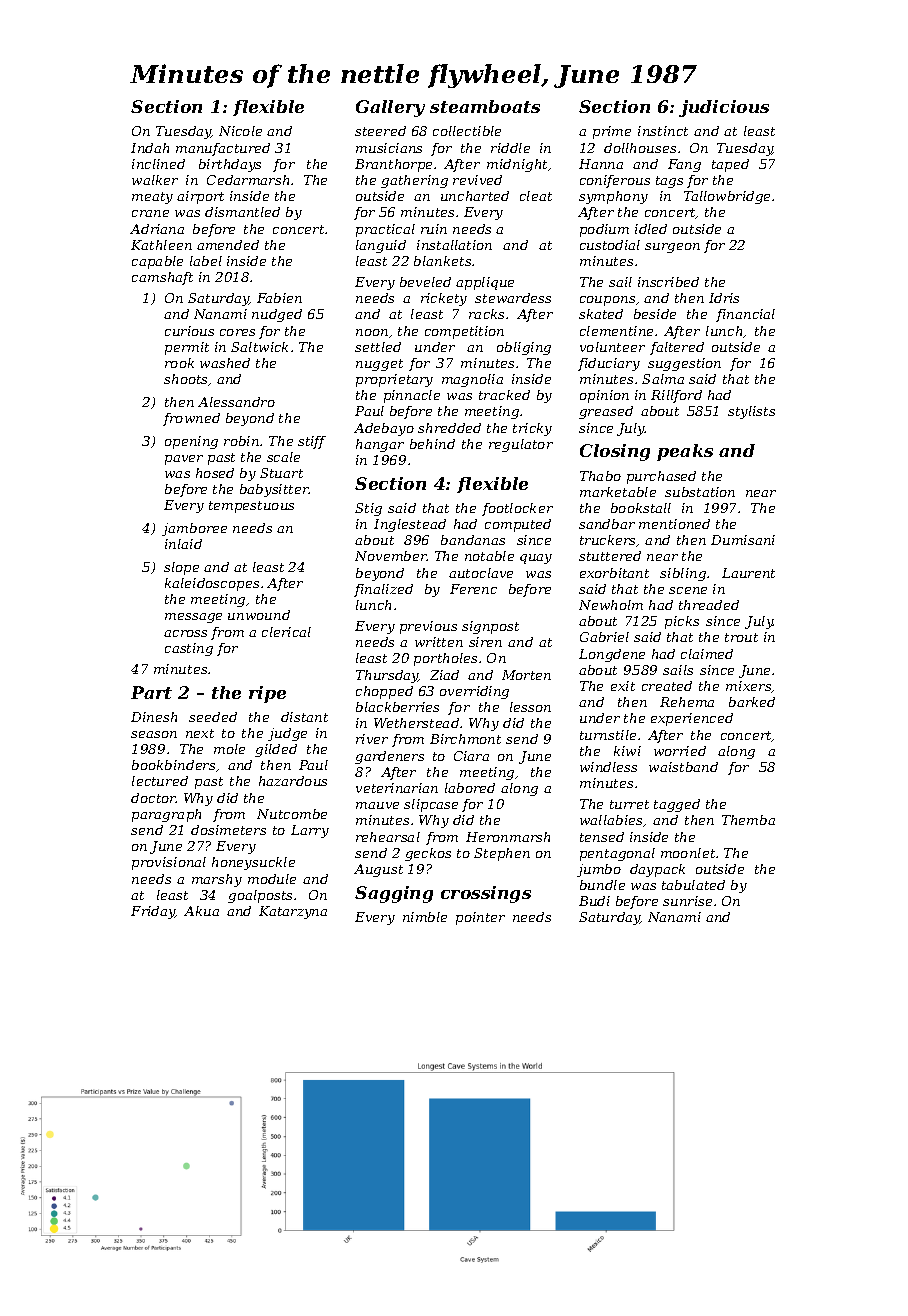 This image has height=1316, width=908. What do you see at coordinates (485, 106) in the image?
I see `steamboats` at bounding box center [485, 106].
